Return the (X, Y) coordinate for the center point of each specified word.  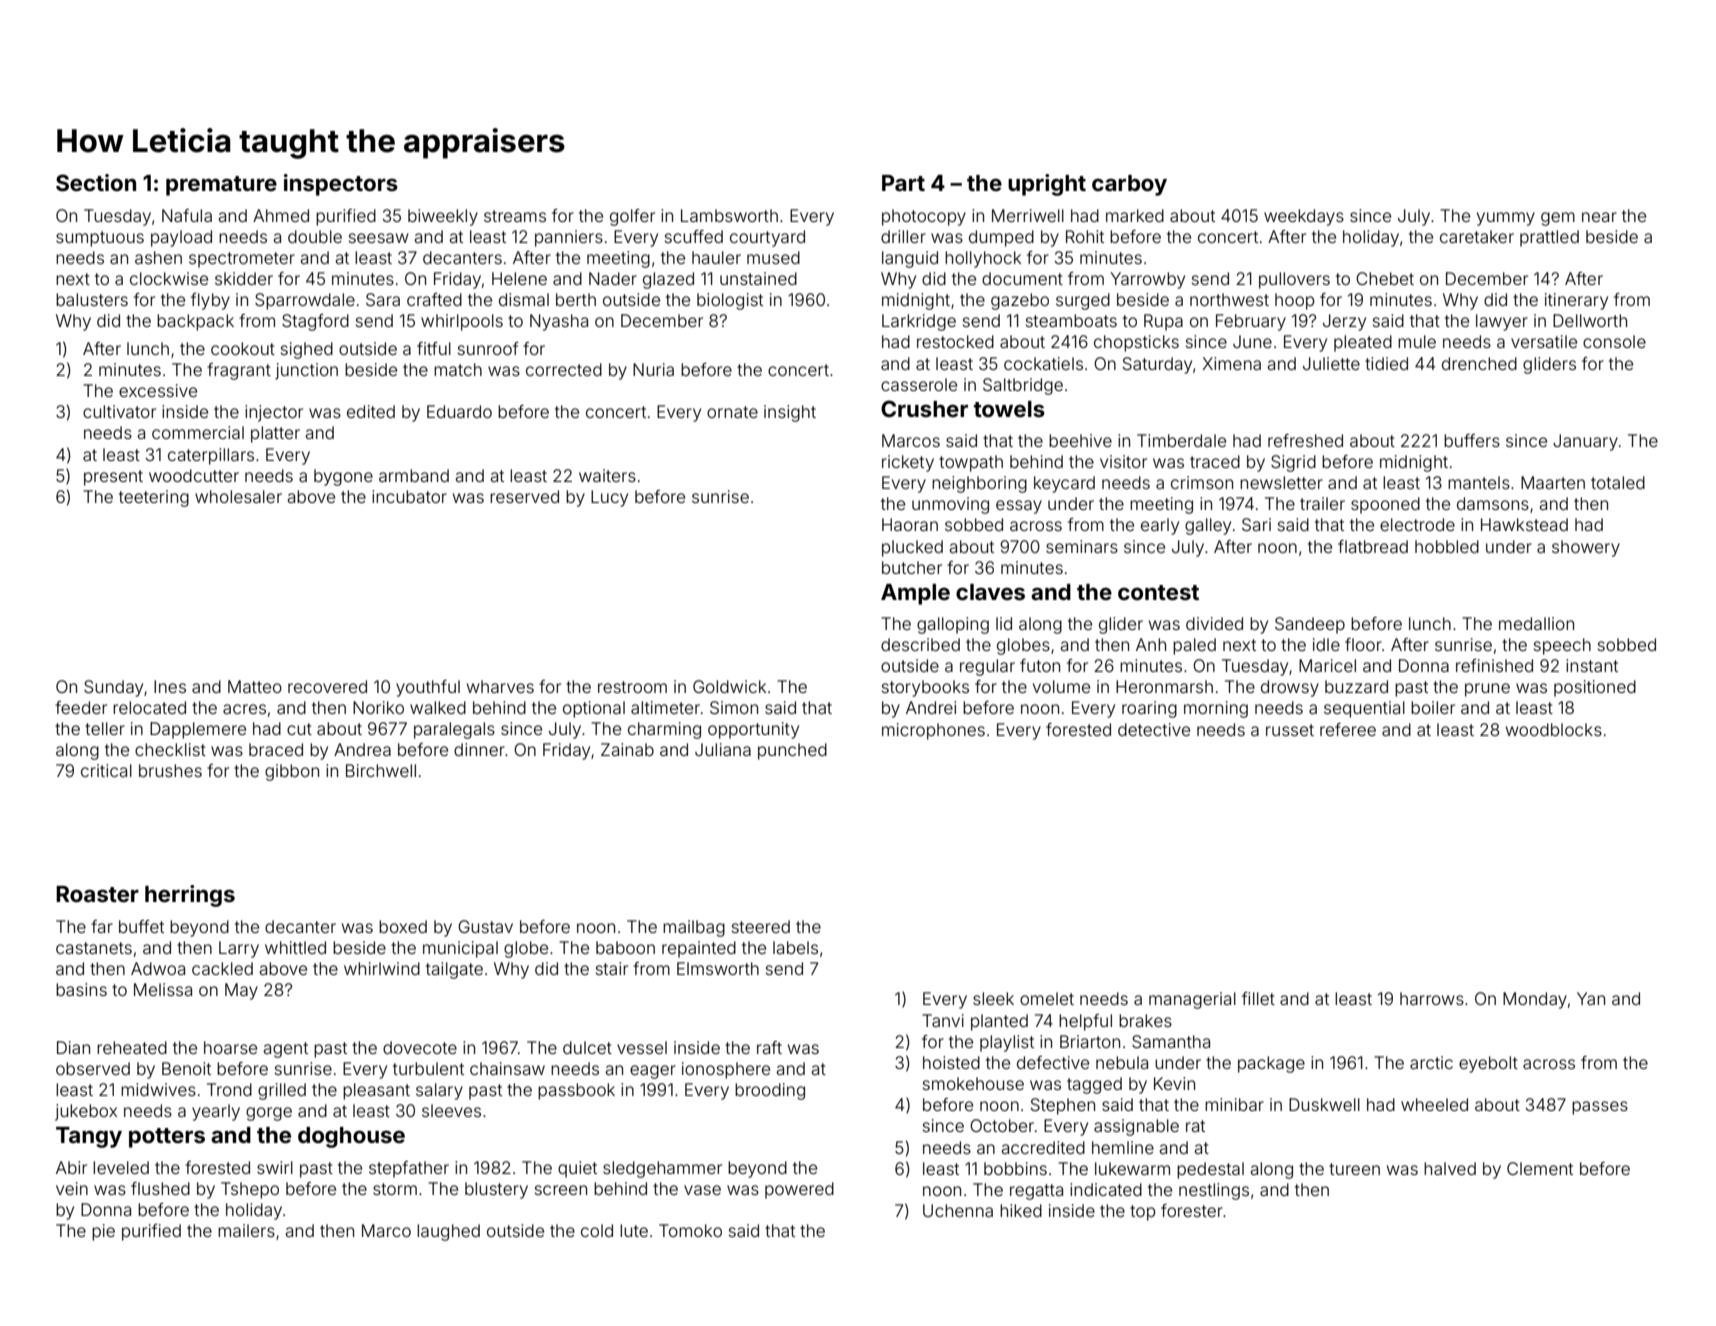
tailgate (454, 970)
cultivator (119, 411)
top (1142, 1213)
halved (1450, 1168)
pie (103, 1232)
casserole (919, 384)
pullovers (1294, 280)
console (1614, 341)
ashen (158, 257)
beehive (1080, 440)
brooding (770, 1091)
